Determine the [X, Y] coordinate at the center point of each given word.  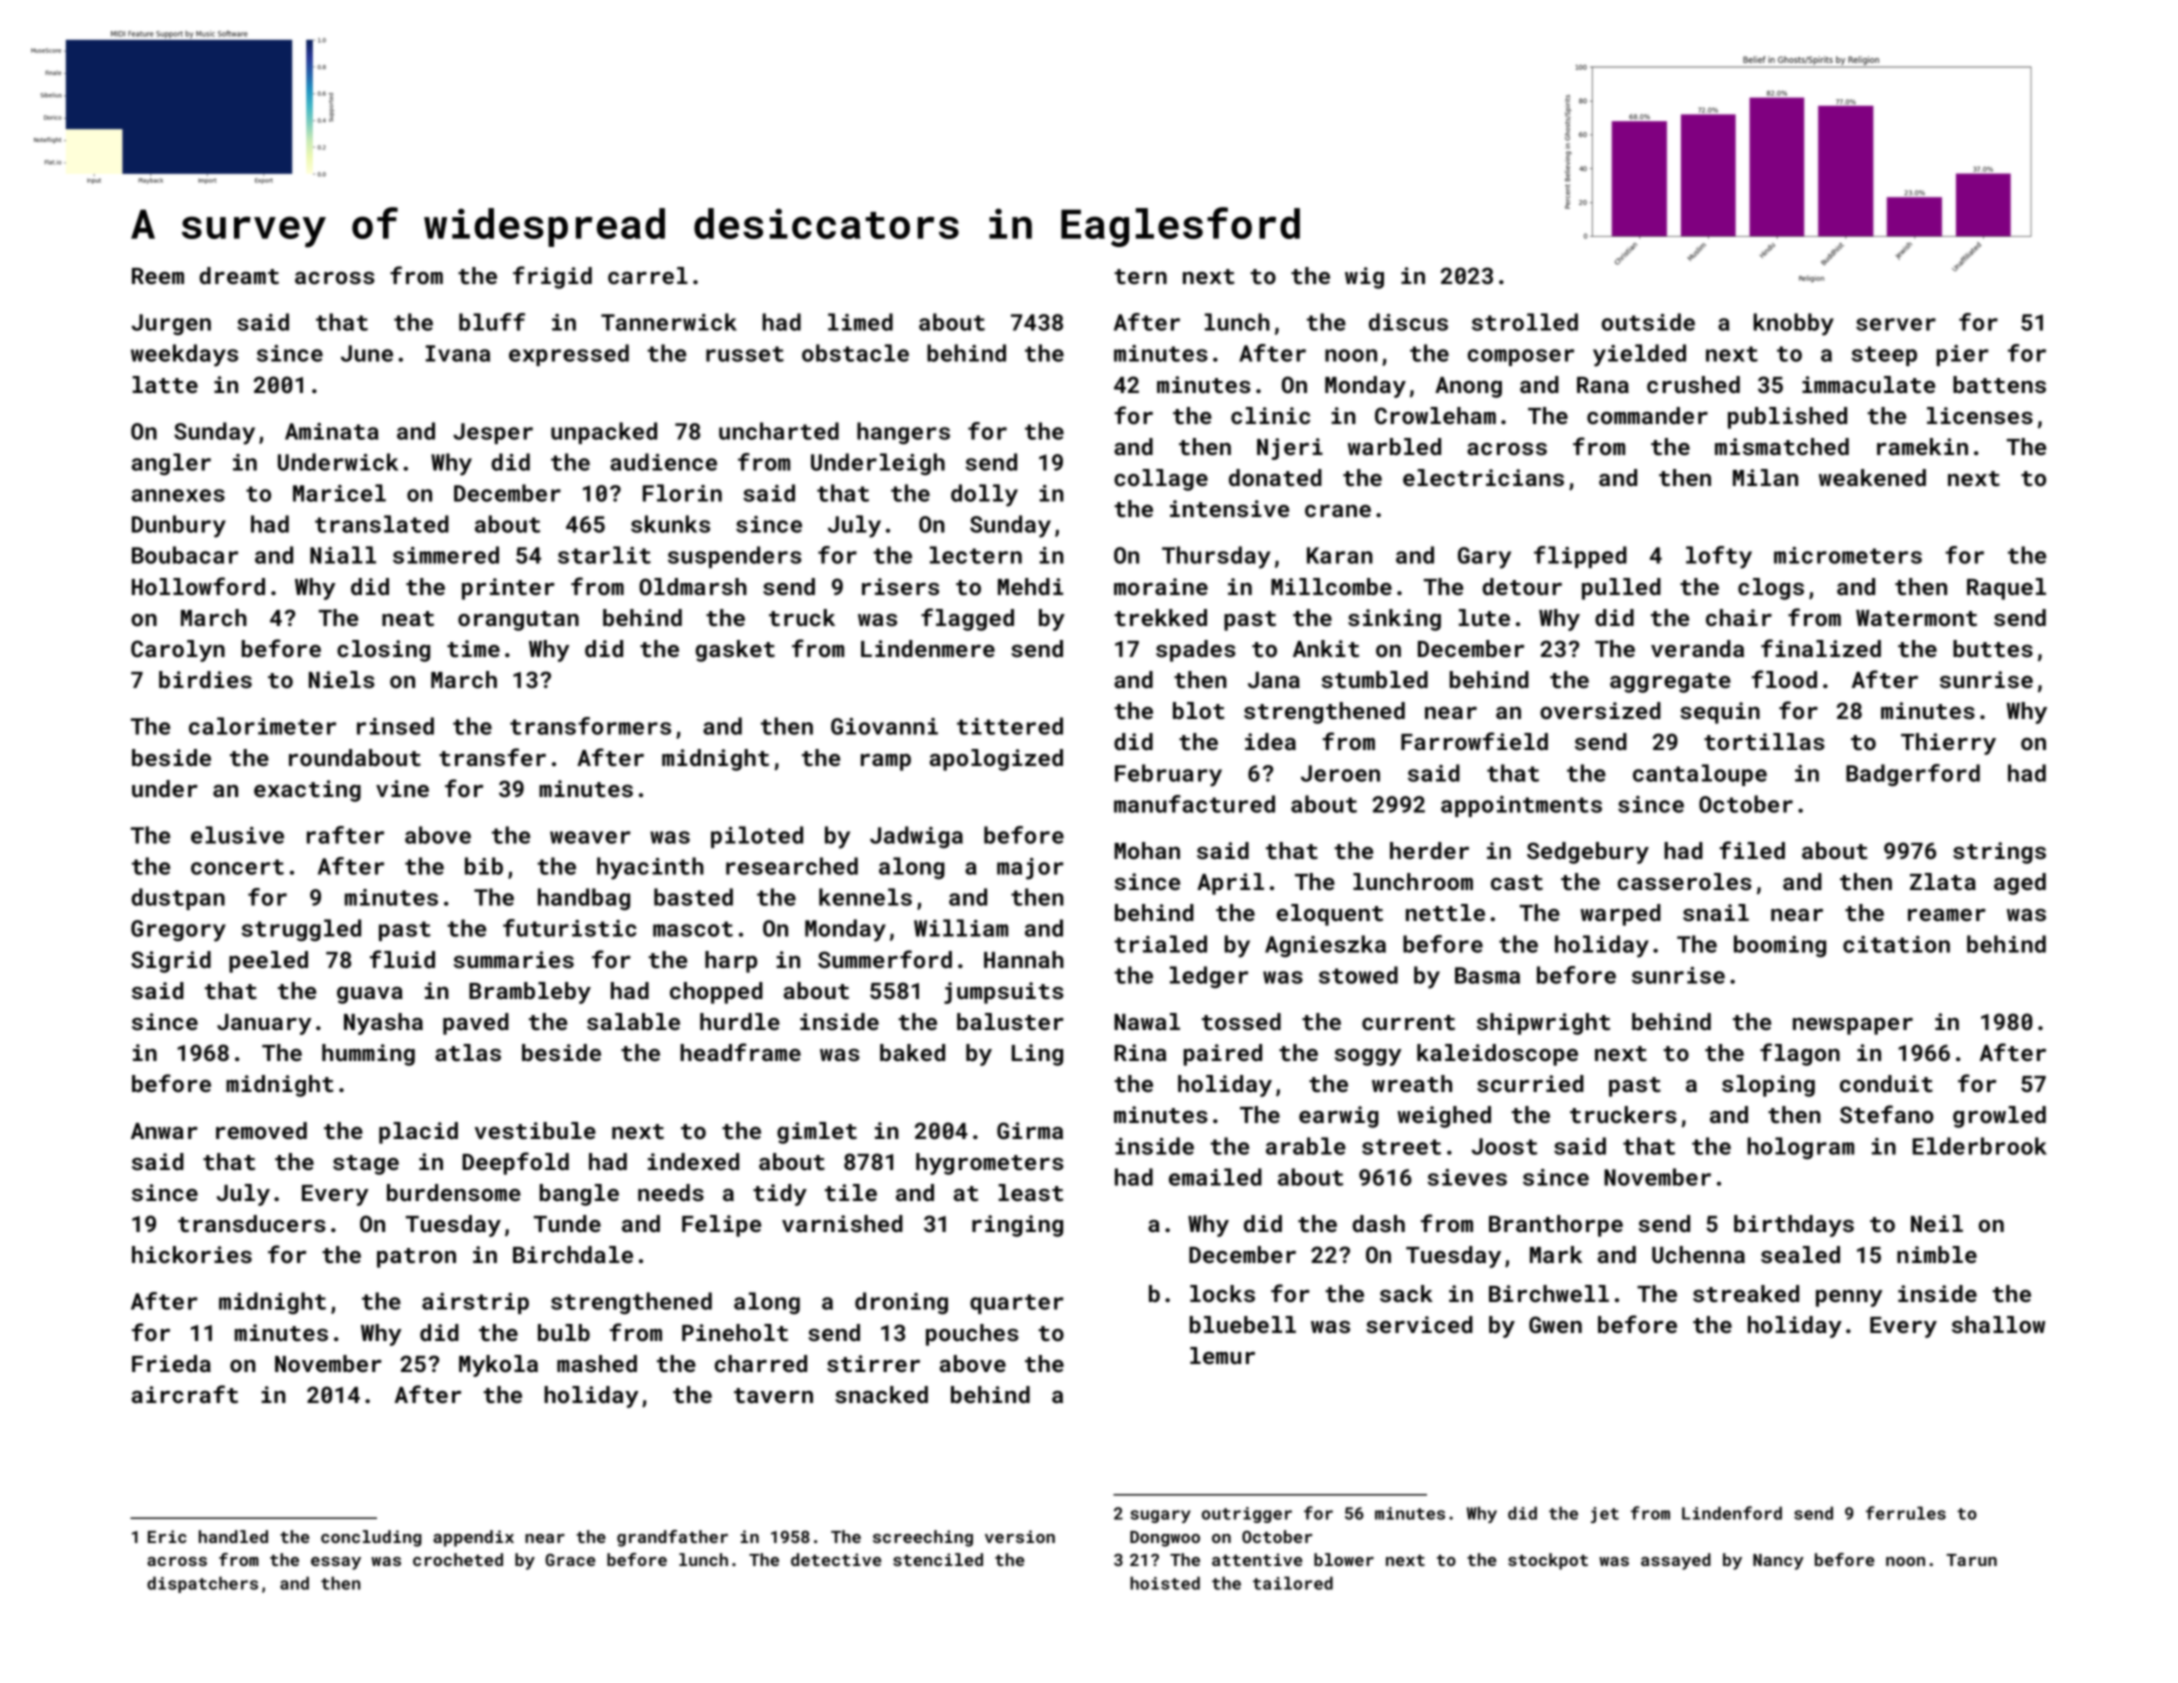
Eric [167, 1536]
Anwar [164, 1131]
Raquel [2006, 589]
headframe [740, 1052]
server [1896, 324]
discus [1408, 322]
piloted [757, 837]
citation [1896, 944]
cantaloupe [1700, 775]
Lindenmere [928, 648]
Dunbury [179, 526]
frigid [552, 277]
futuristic [570, 928]
